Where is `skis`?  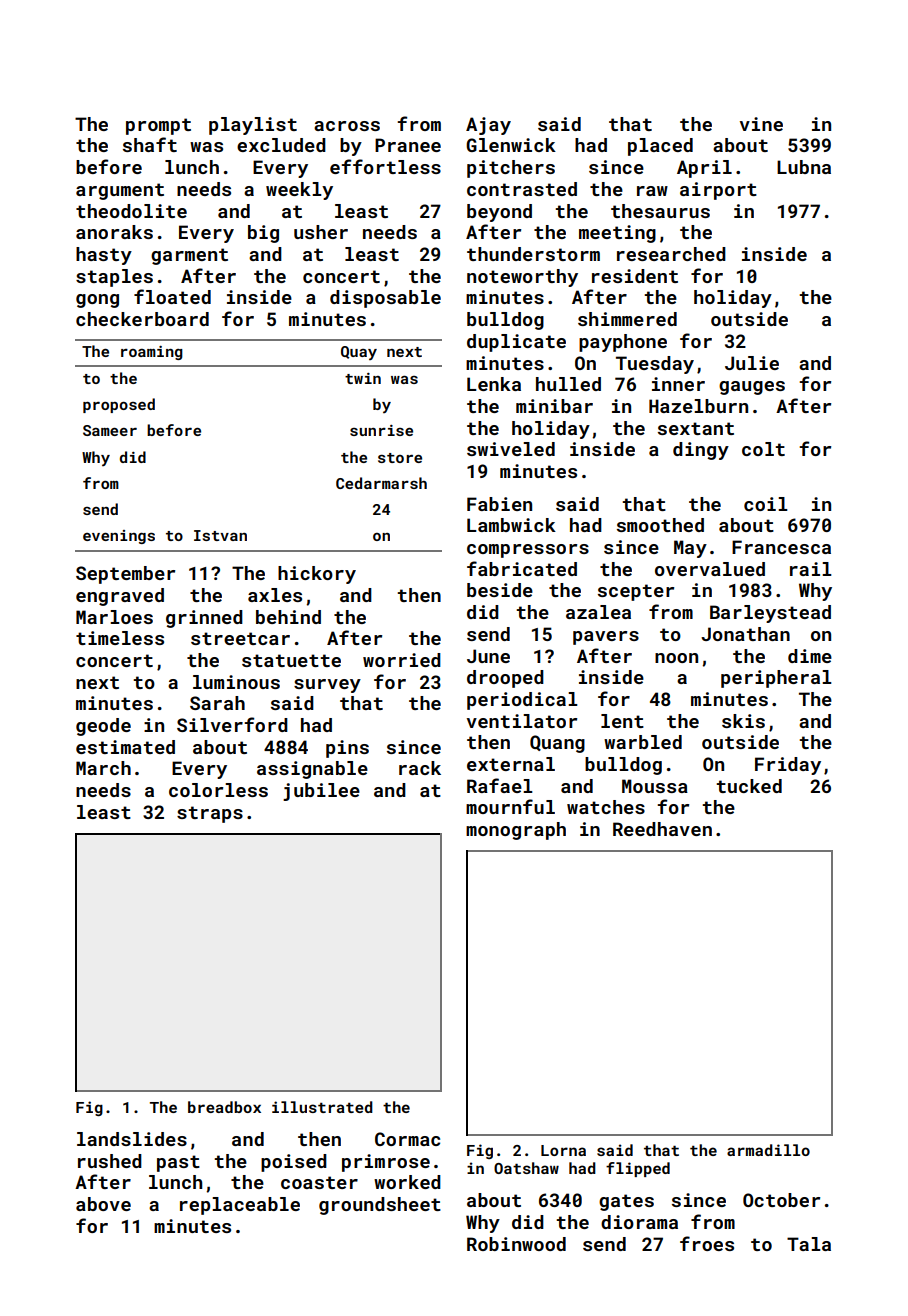
skis is located at coordinates (743, 721).
